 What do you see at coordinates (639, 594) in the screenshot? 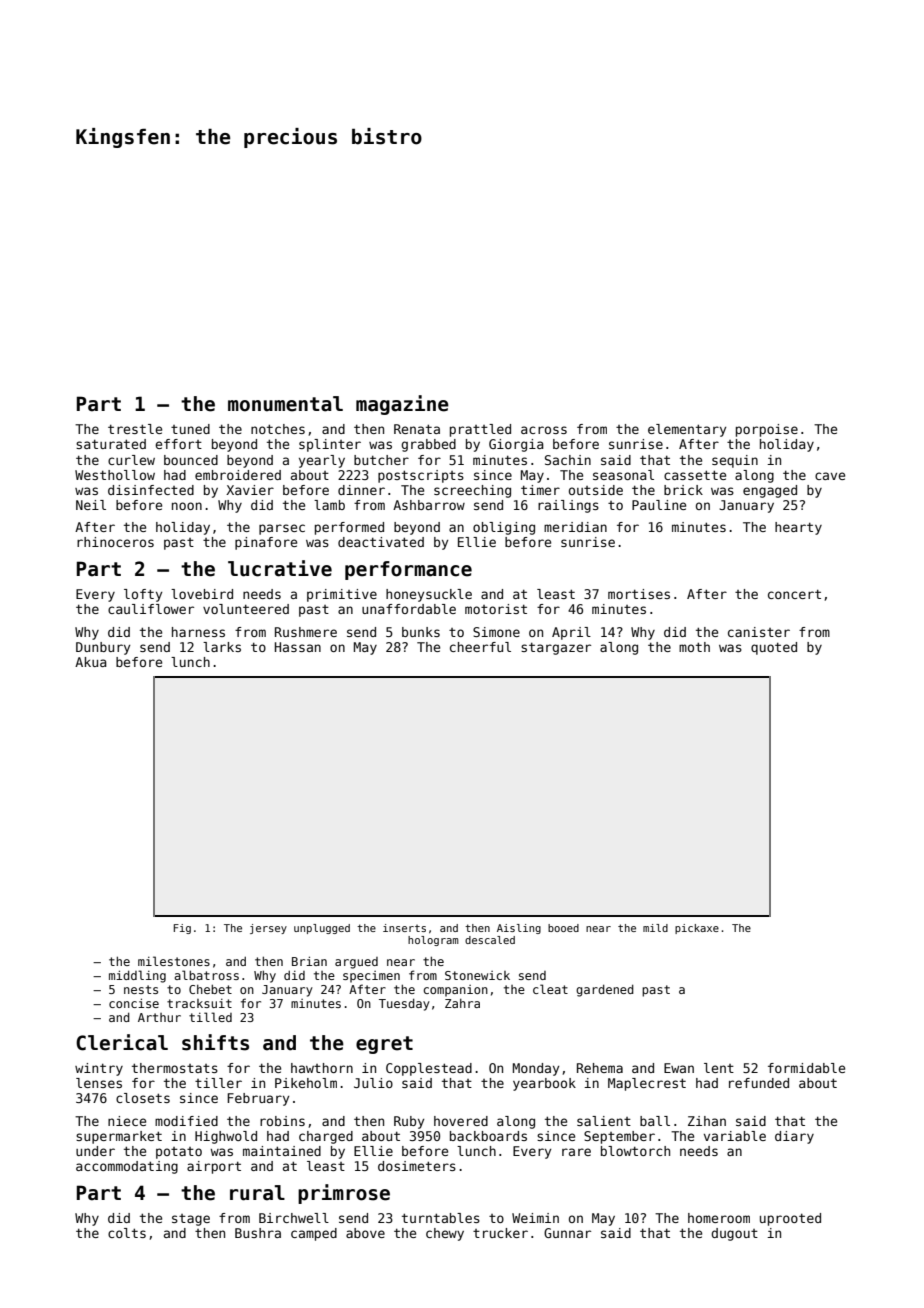
I see `mortises` at bounding box center [639, 594].
